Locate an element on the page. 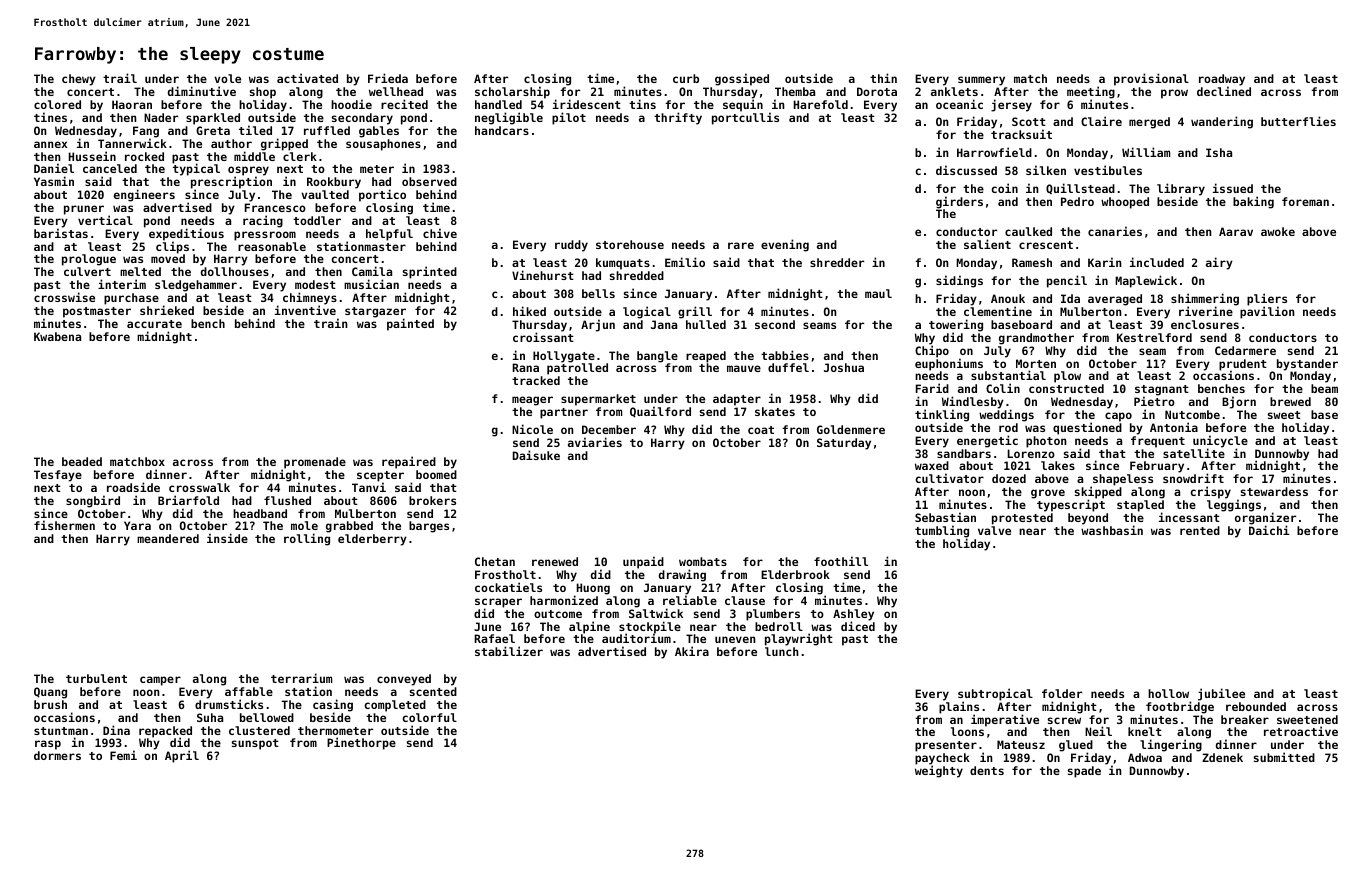 Image resolution: width=1372 pixels, height=887 pixels. Akira is located at coordinates (692, 651).
